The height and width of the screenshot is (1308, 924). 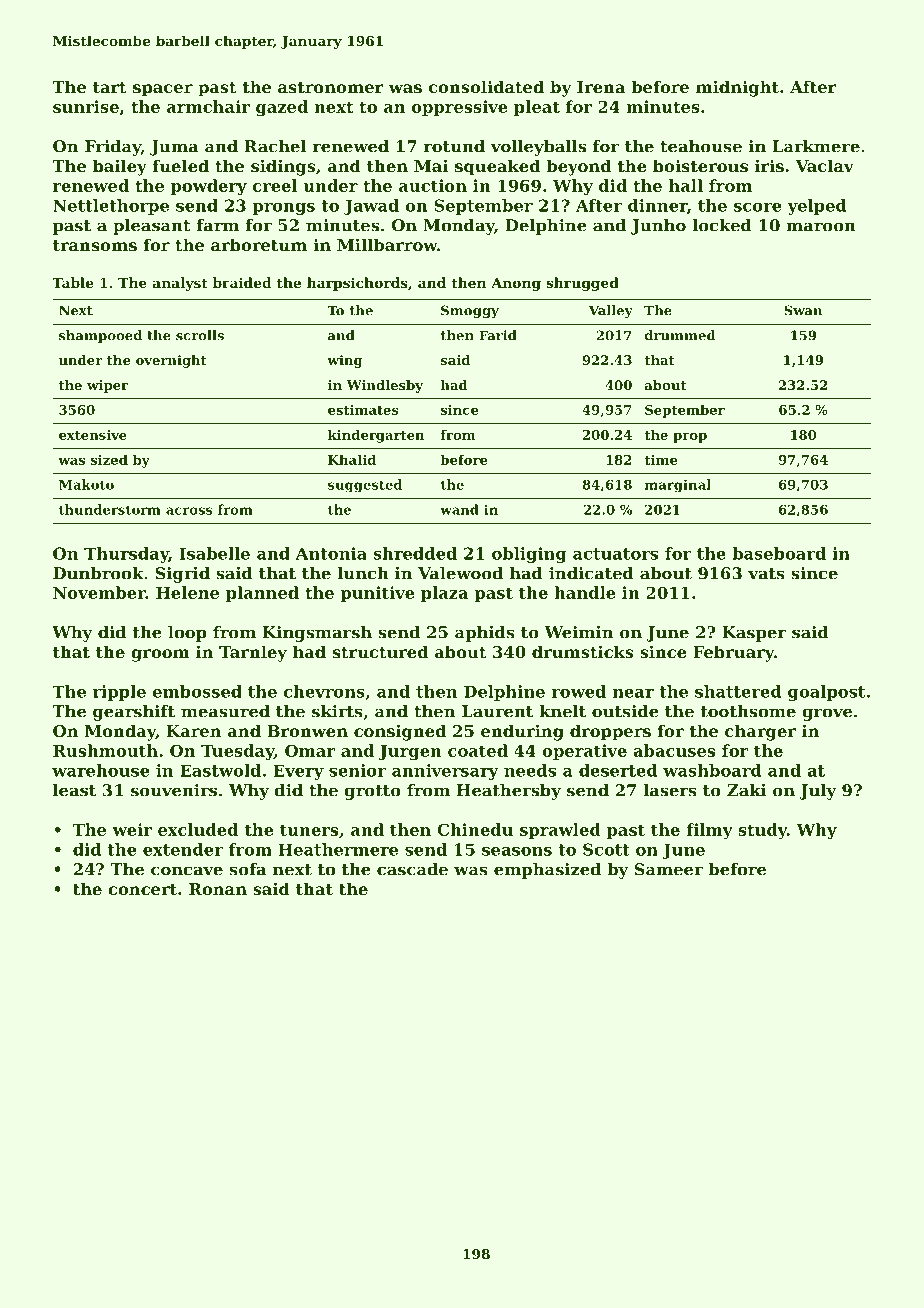 I want to click on braided, so click(x=242, y=282).
